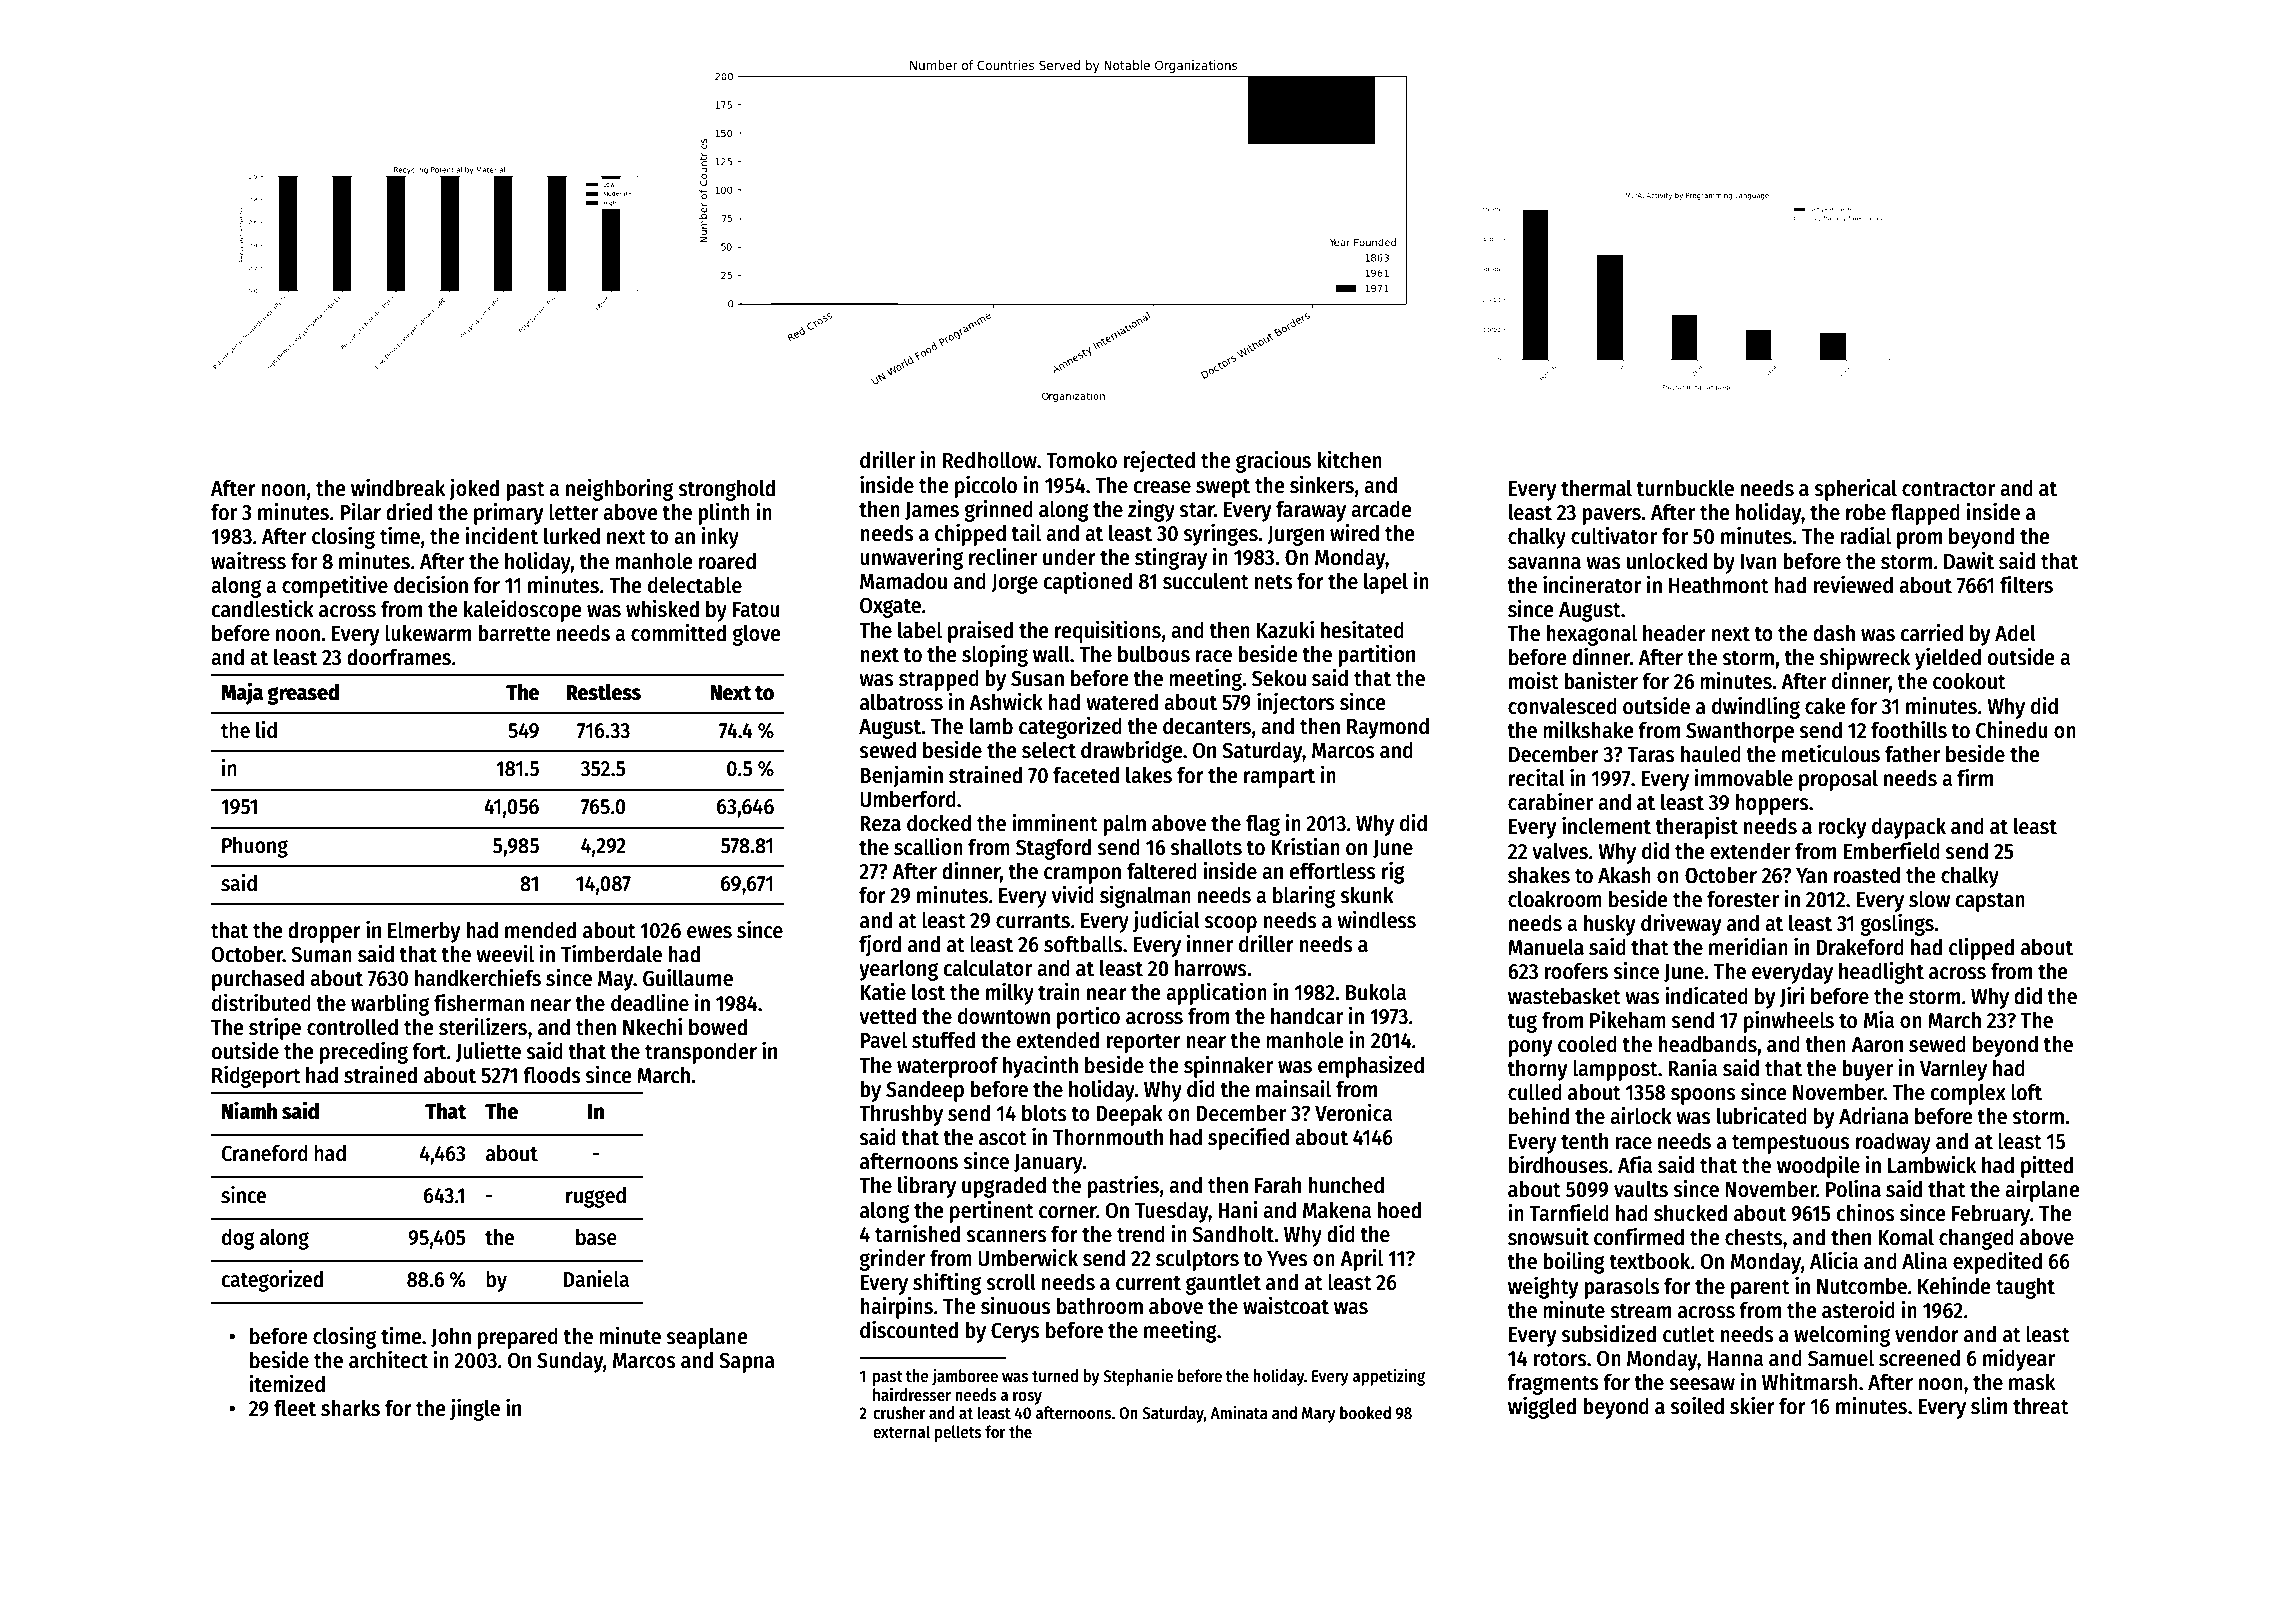  Describe the element at coordinates (1981, 948) in the document. I see `clipped` at that location.
